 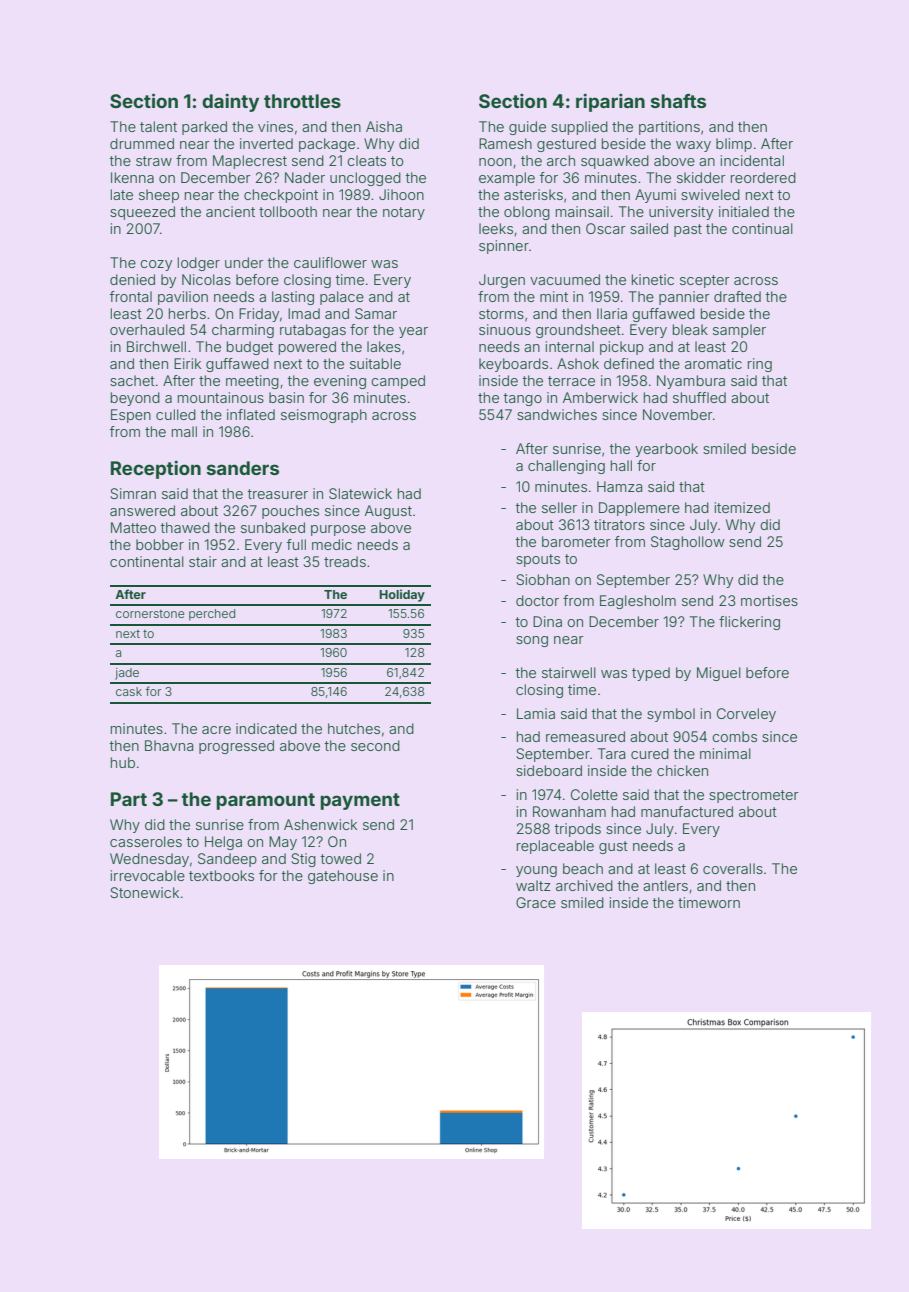 I want to click on Espen, so click(x=131, y=416).
